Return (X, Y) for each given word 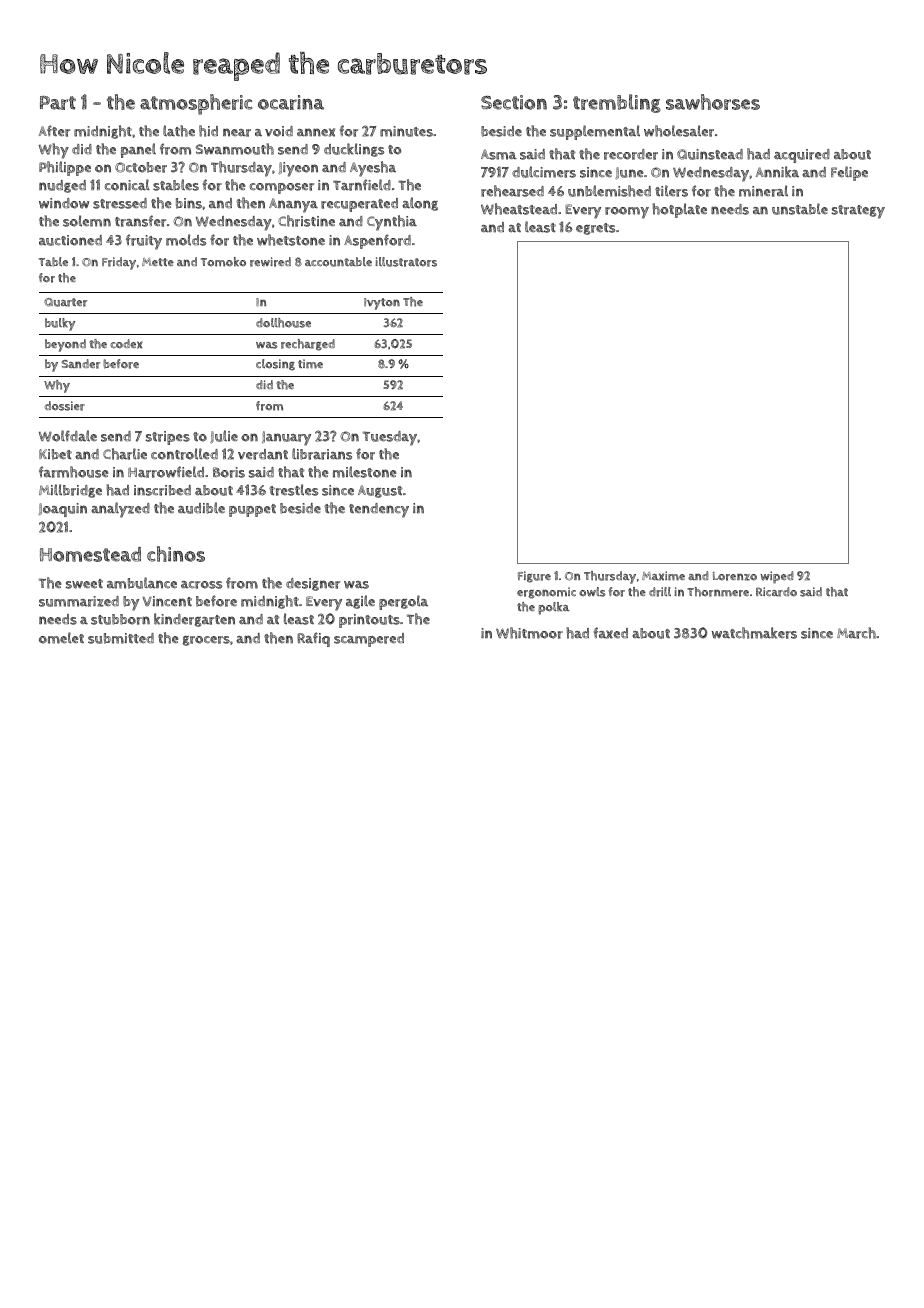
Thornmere (718, 592)
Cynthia (392, 223)
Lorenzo (735, 576)
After (54, 131)
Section (514, 102)
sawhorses (713, 102)
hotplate (679, 210)
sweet (84, 584)
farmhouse (73, 472)
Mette (158, 262)
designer (313, 584)
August (380, 491)
